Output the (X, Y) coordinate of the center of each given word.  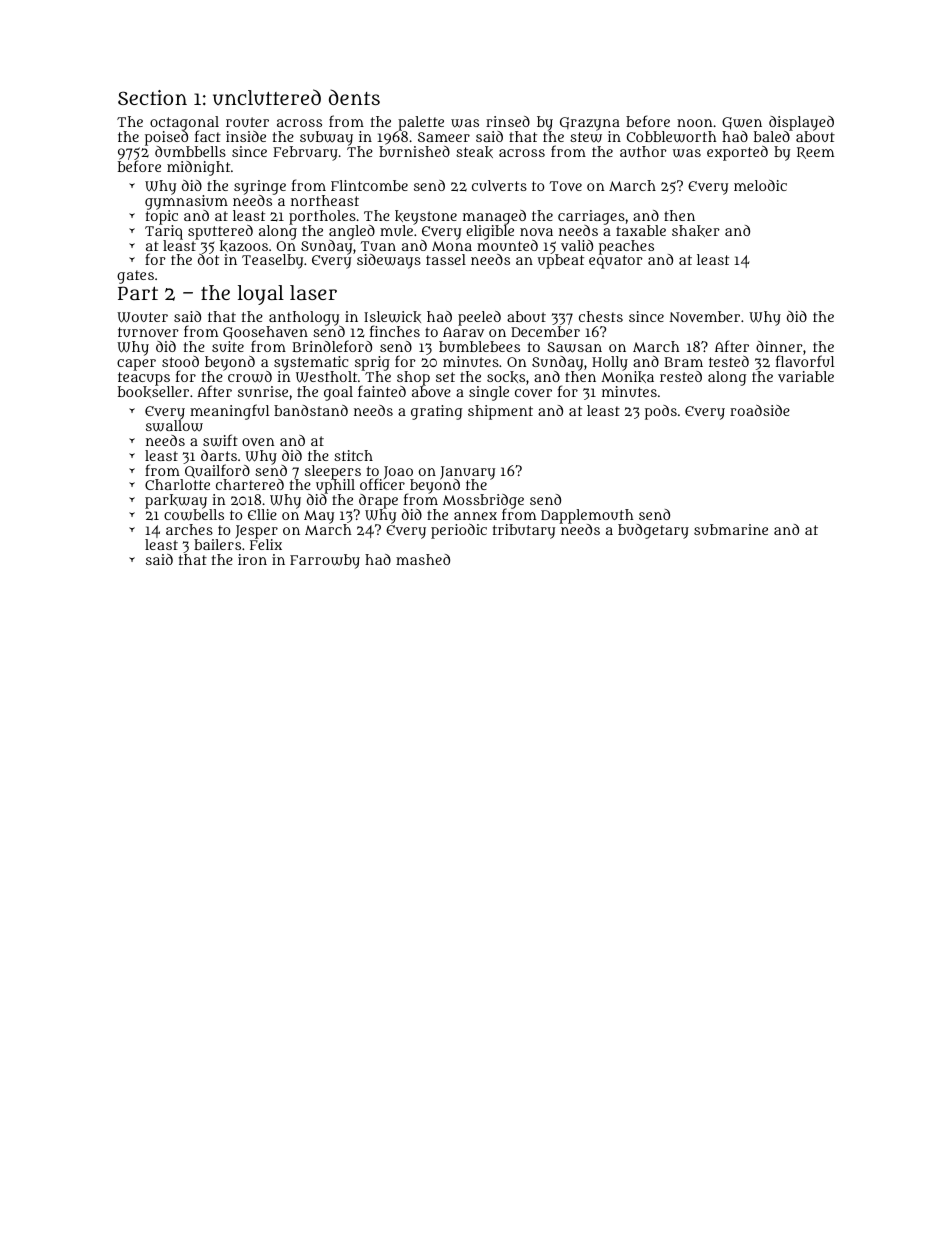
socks (506, 377)
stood (180, 361)
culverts (499, 185)
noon (695, 123)
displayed (801, 123)
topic (162, 217)
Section (152, 97)
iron (252, 559)
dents (354, 97)
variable (806, 376)
